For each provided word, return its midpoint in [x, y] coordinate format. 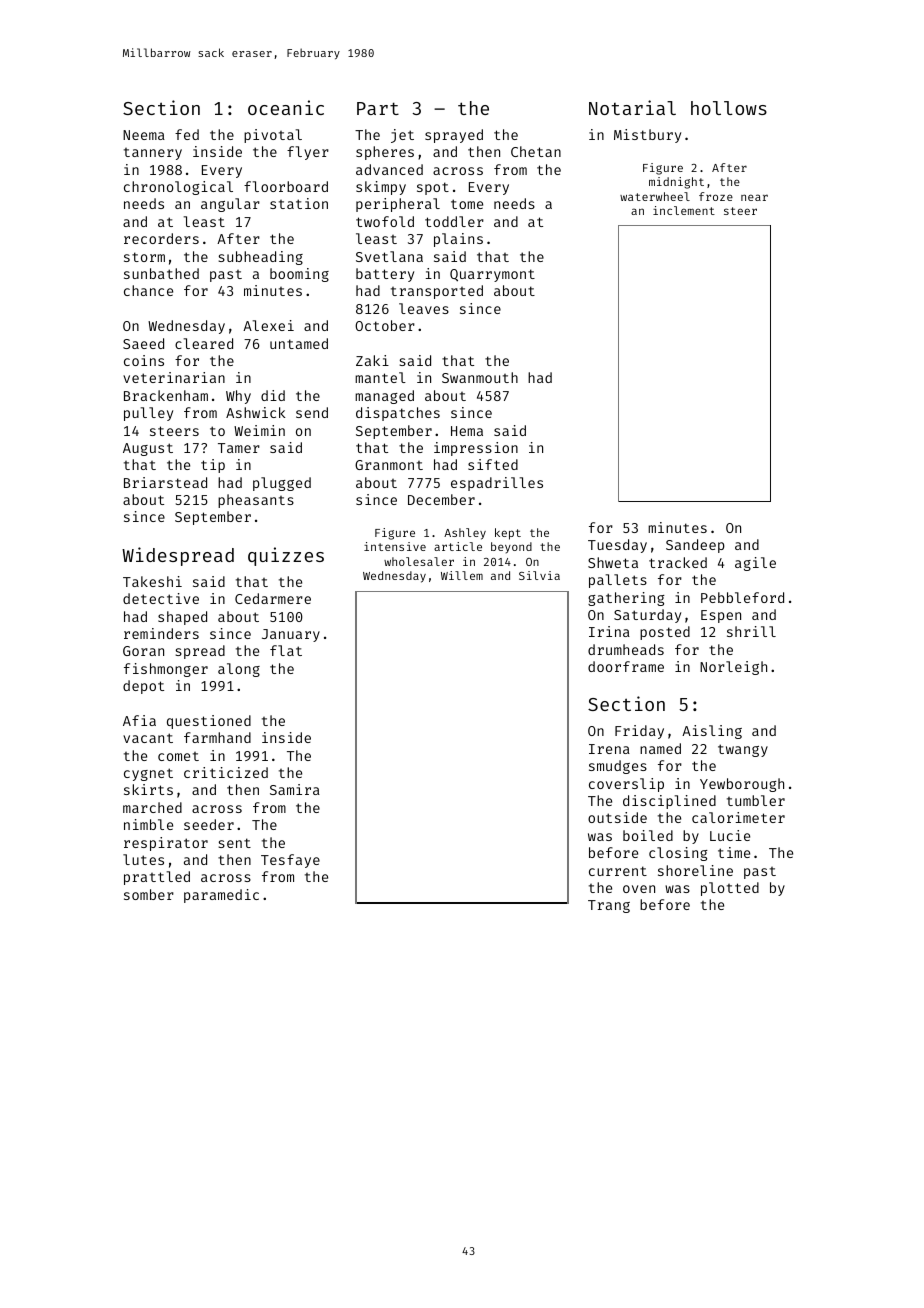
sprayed [454, 136]
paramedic [221, 896]
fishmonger [166, 670]
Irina [609, 631]
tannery [153, 154]
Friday [639, 732]
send [312, 412]
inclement [684, 210]
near [754, 197]
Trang [609, 906]
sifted [493, 464]
